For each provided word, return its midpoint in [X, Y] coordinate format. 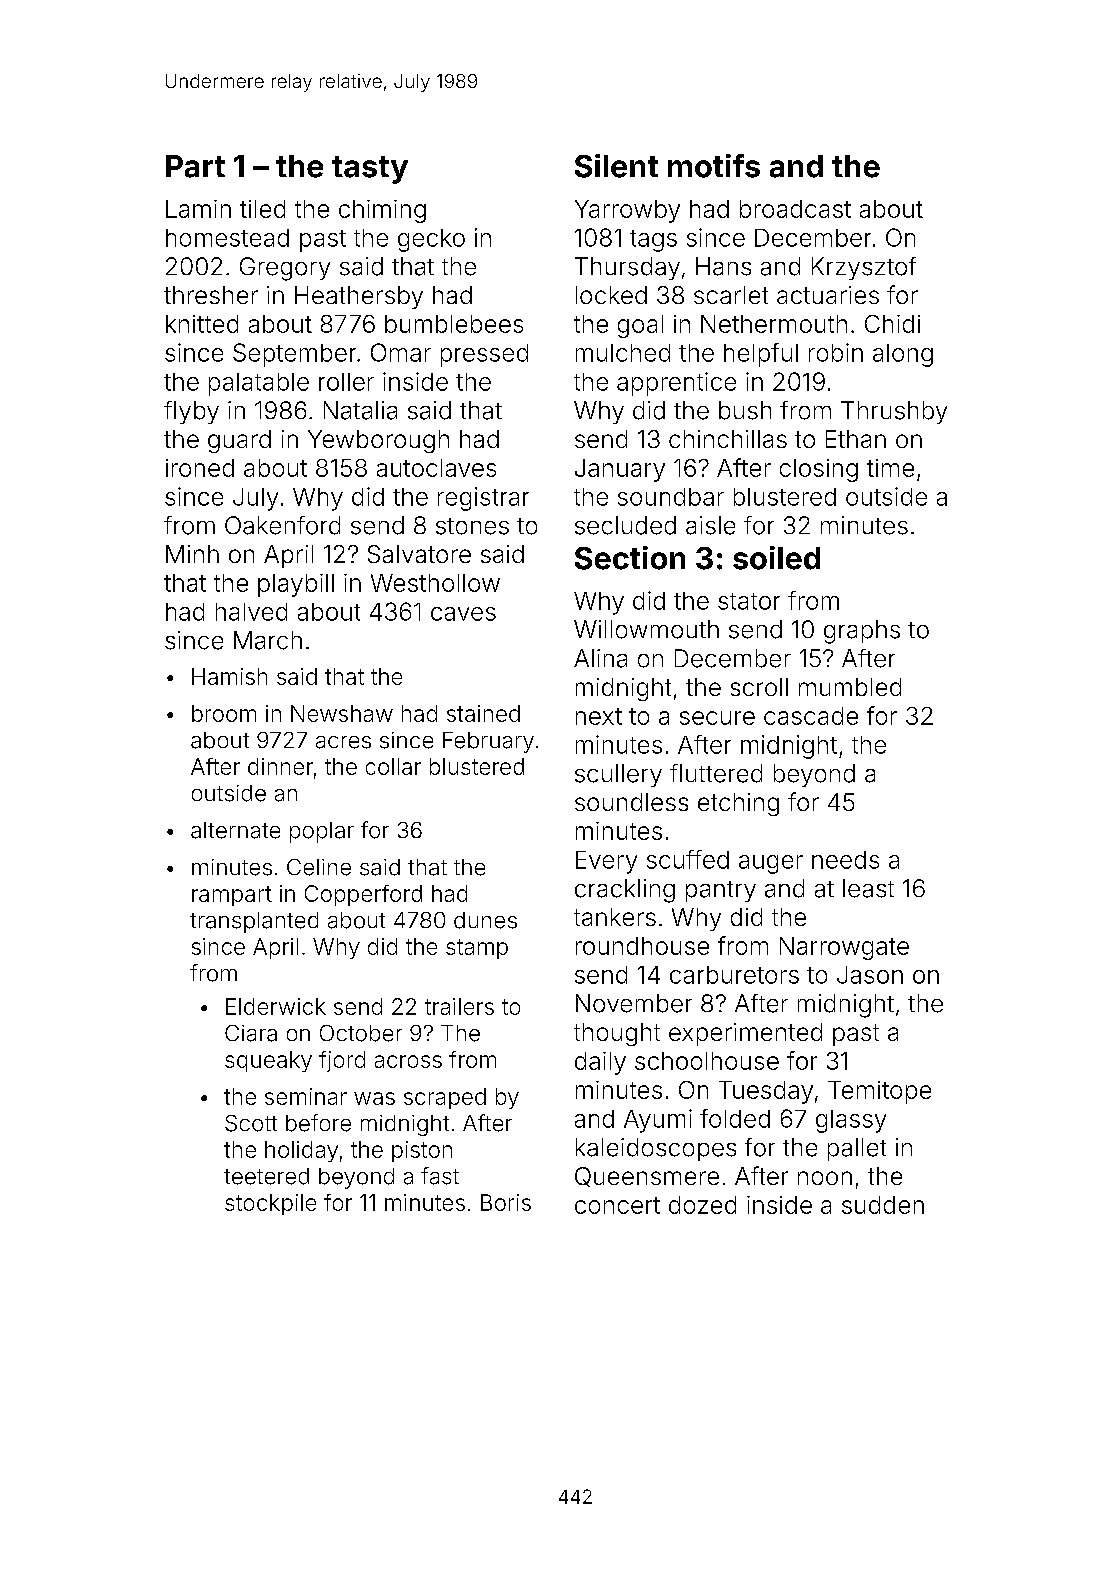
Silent [616, 166]
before [318, 1123]
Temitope [879, 1092]
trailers [459, 1006]
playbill [296, 585]
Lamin [198, 209]
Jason [870, 975]
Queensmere [647, 1177]
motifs [714, 166]
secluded [625, 525]
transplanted [254, 922]
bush [745, 410]
